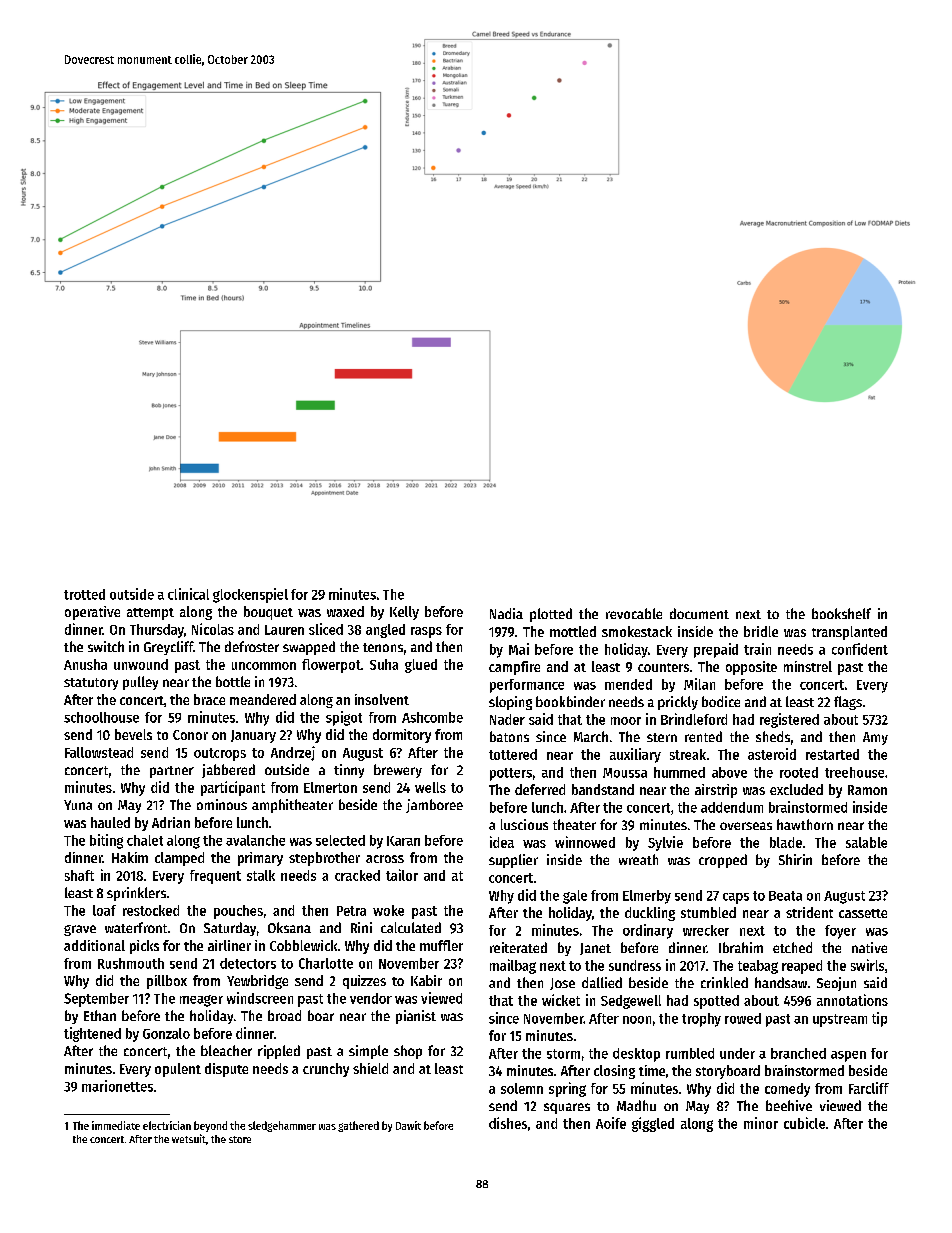 This screenshot has width=952, height=1233. What do you see at coordinates (540, 789) in the screenshot?
I see `deferred` at bounding box center [540, 789].
